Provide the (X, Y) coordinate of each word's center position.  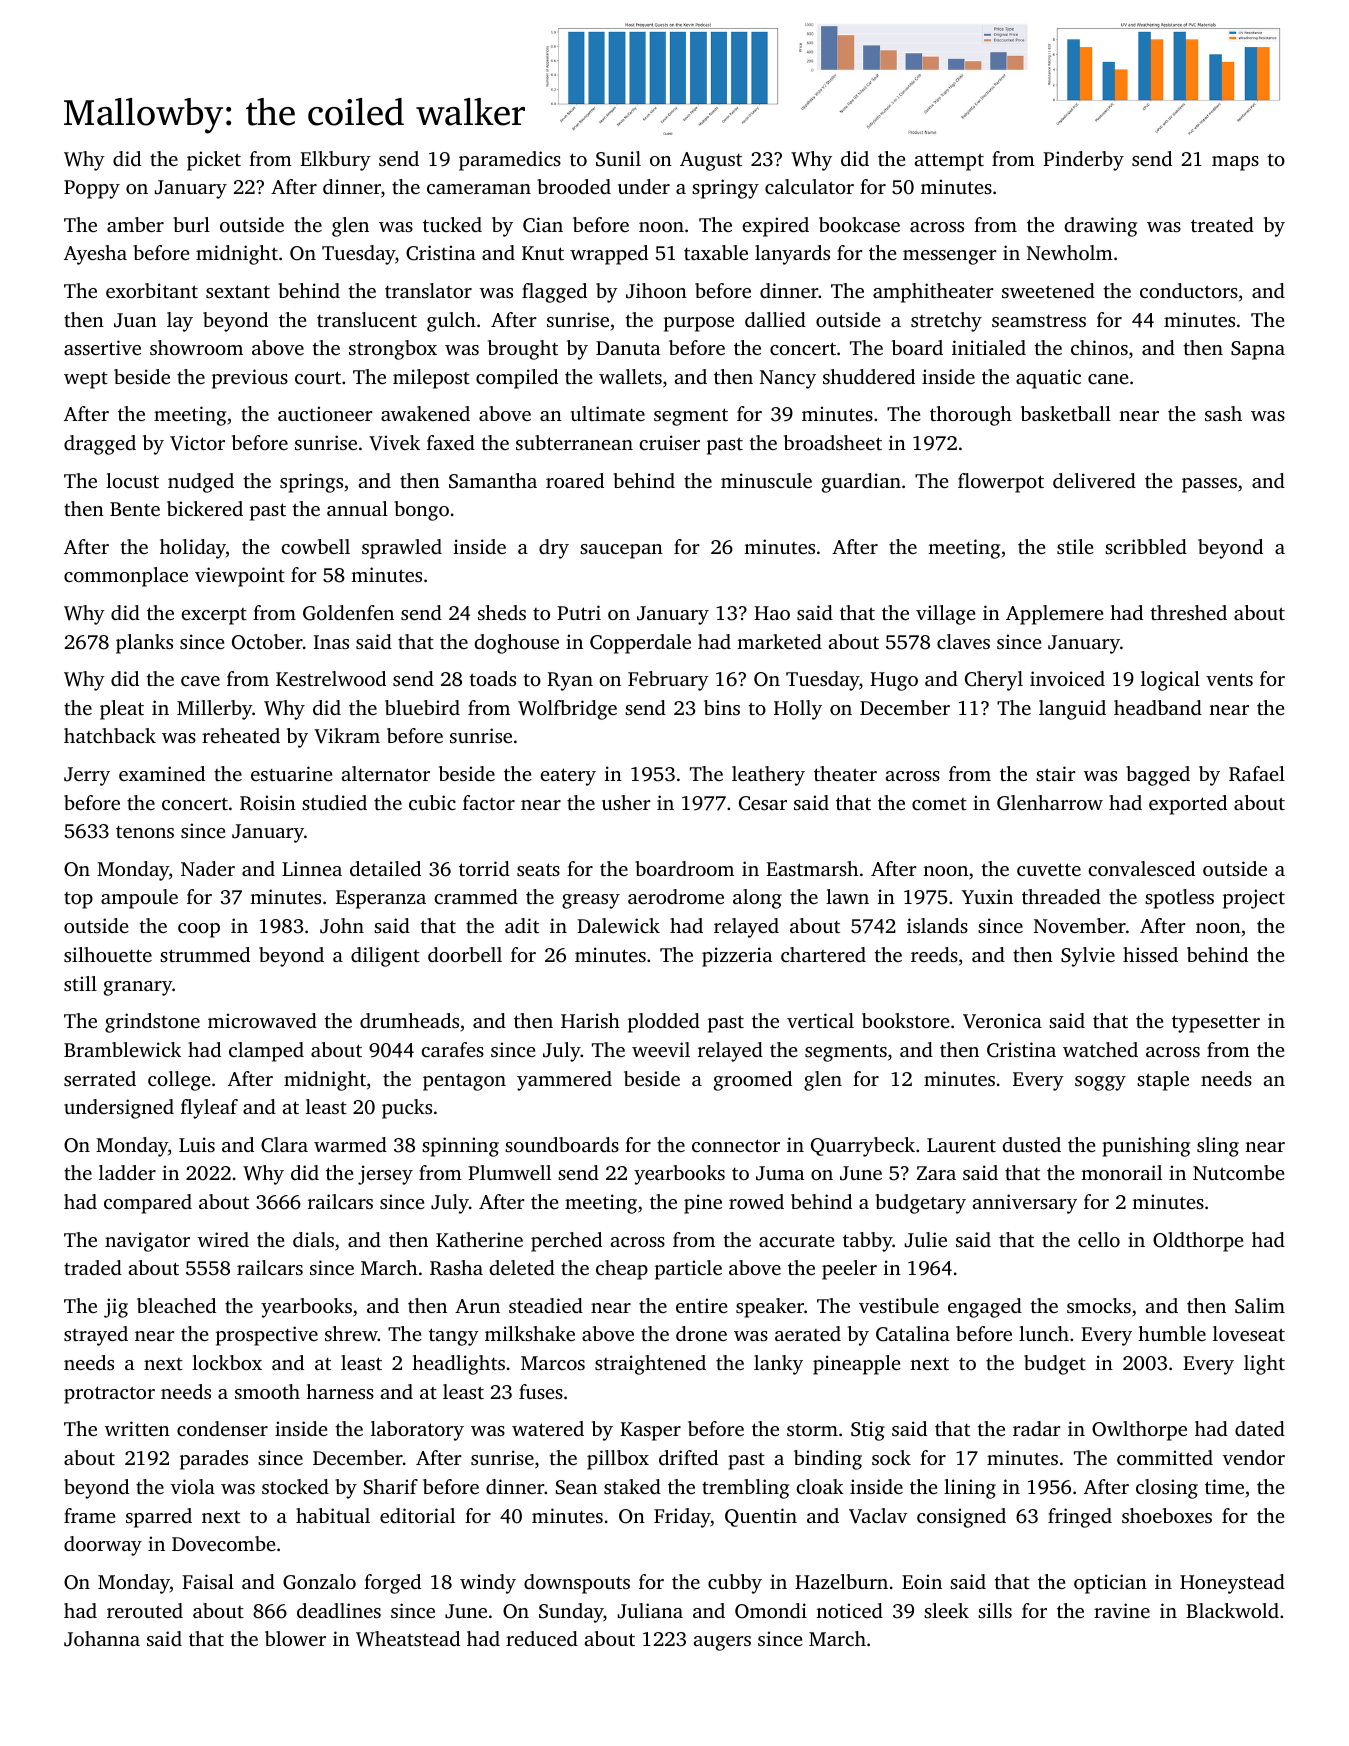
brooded (574, 186)
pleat (122, 710)
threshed (1188, 612)
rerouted (145, 1610)
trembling (745, 1489)
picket (214, 161)
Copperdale (640, 644)
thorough (971, 416)
